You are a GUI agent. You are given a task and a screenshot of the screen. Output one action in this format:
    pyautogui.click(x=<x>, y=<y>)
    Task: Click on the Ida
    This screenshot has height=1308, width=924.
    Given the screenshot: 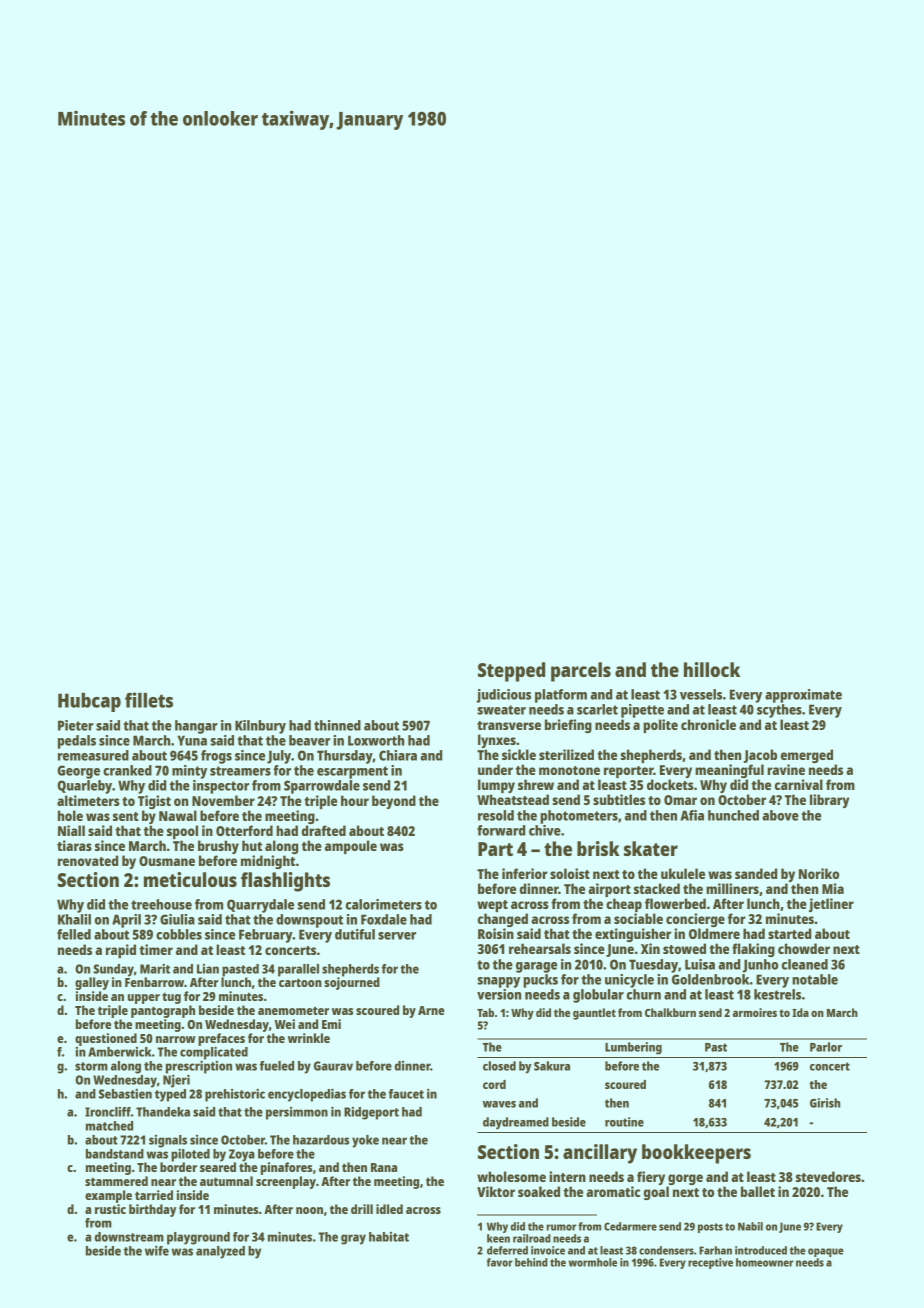 What is the action you would take?
    pyautogui.click(x=800, y=1012)
